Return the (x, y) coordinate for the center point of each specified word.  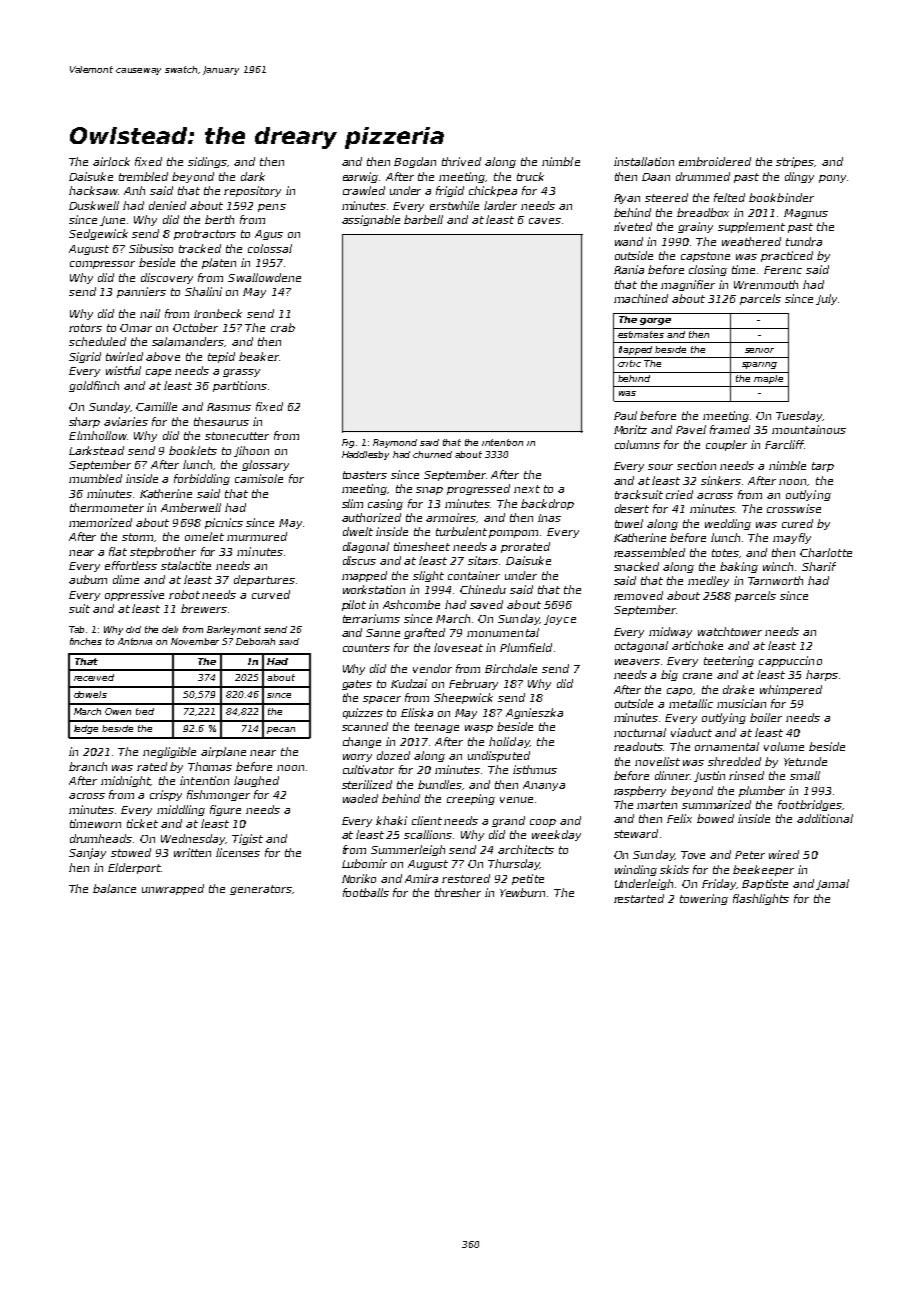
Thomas (210, 766)
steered (666, 197)
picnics (224, 523)
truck (530, 176)
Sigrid (85, 357)
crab (283, 327)
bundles (440, 785)
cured (797, 523)
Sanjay (87, 853)
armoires (451, 518)
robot (184, 594)
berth (219, 219)
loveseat (458, 647)
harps (822, 675)
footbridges (810, 805)
